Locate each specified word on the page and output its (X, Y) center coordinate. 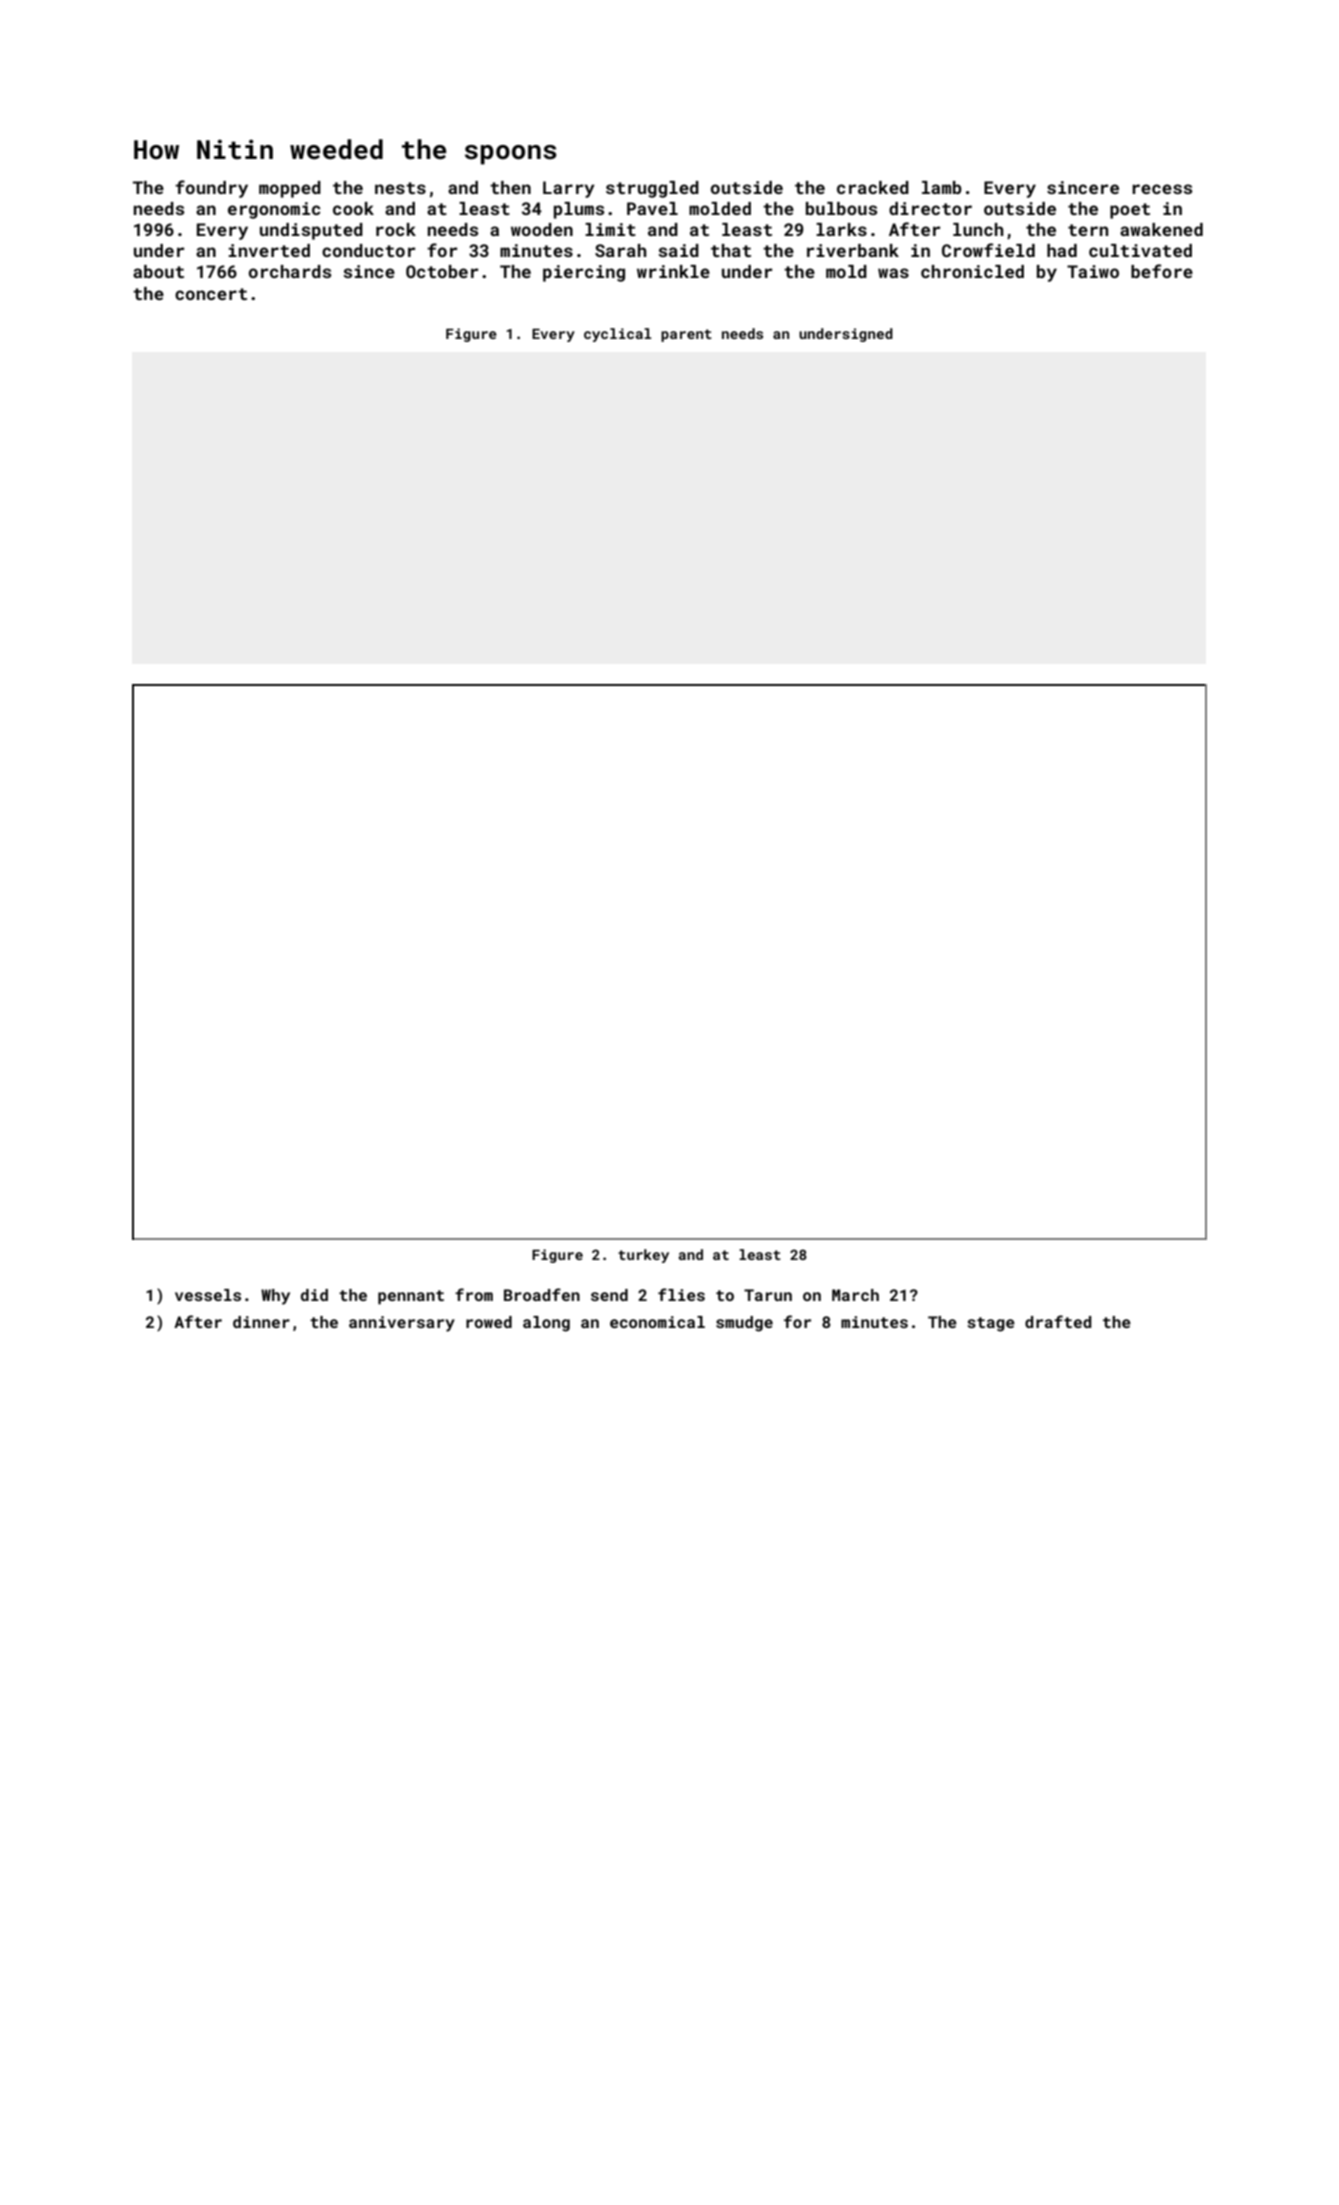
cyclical (617, 335)
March (855, 1295)
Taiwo (1093, 271)
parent (686, 335)
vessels (208, 1295)
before (1162, 271)
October (442, 271)
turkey (643, 1256)
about (158, 271)
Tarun (768, 1295)
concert (211, 294)
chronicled (972, 271)
